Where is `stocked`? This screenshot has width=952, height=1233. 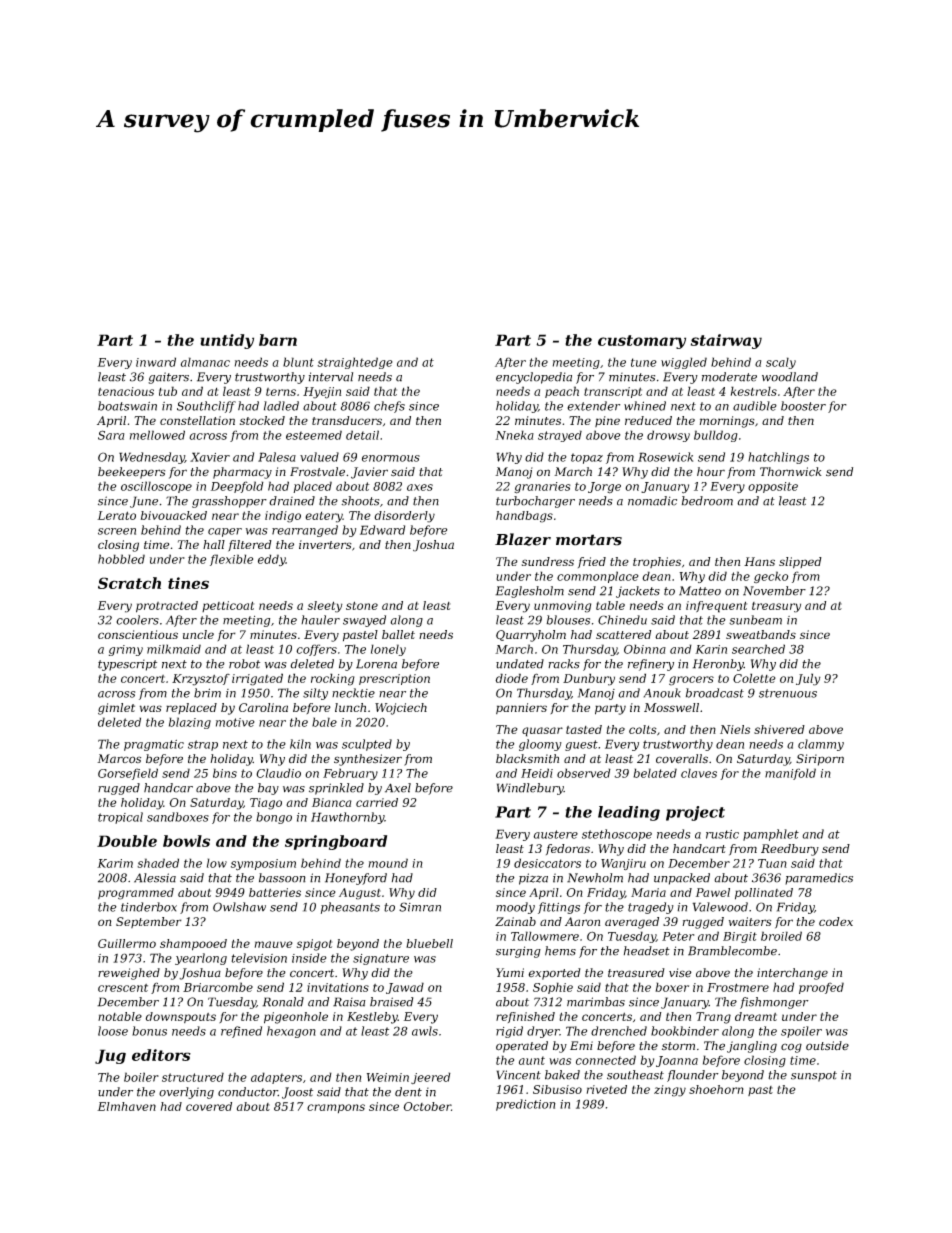
stocked is located at coordinates (262, 420).
